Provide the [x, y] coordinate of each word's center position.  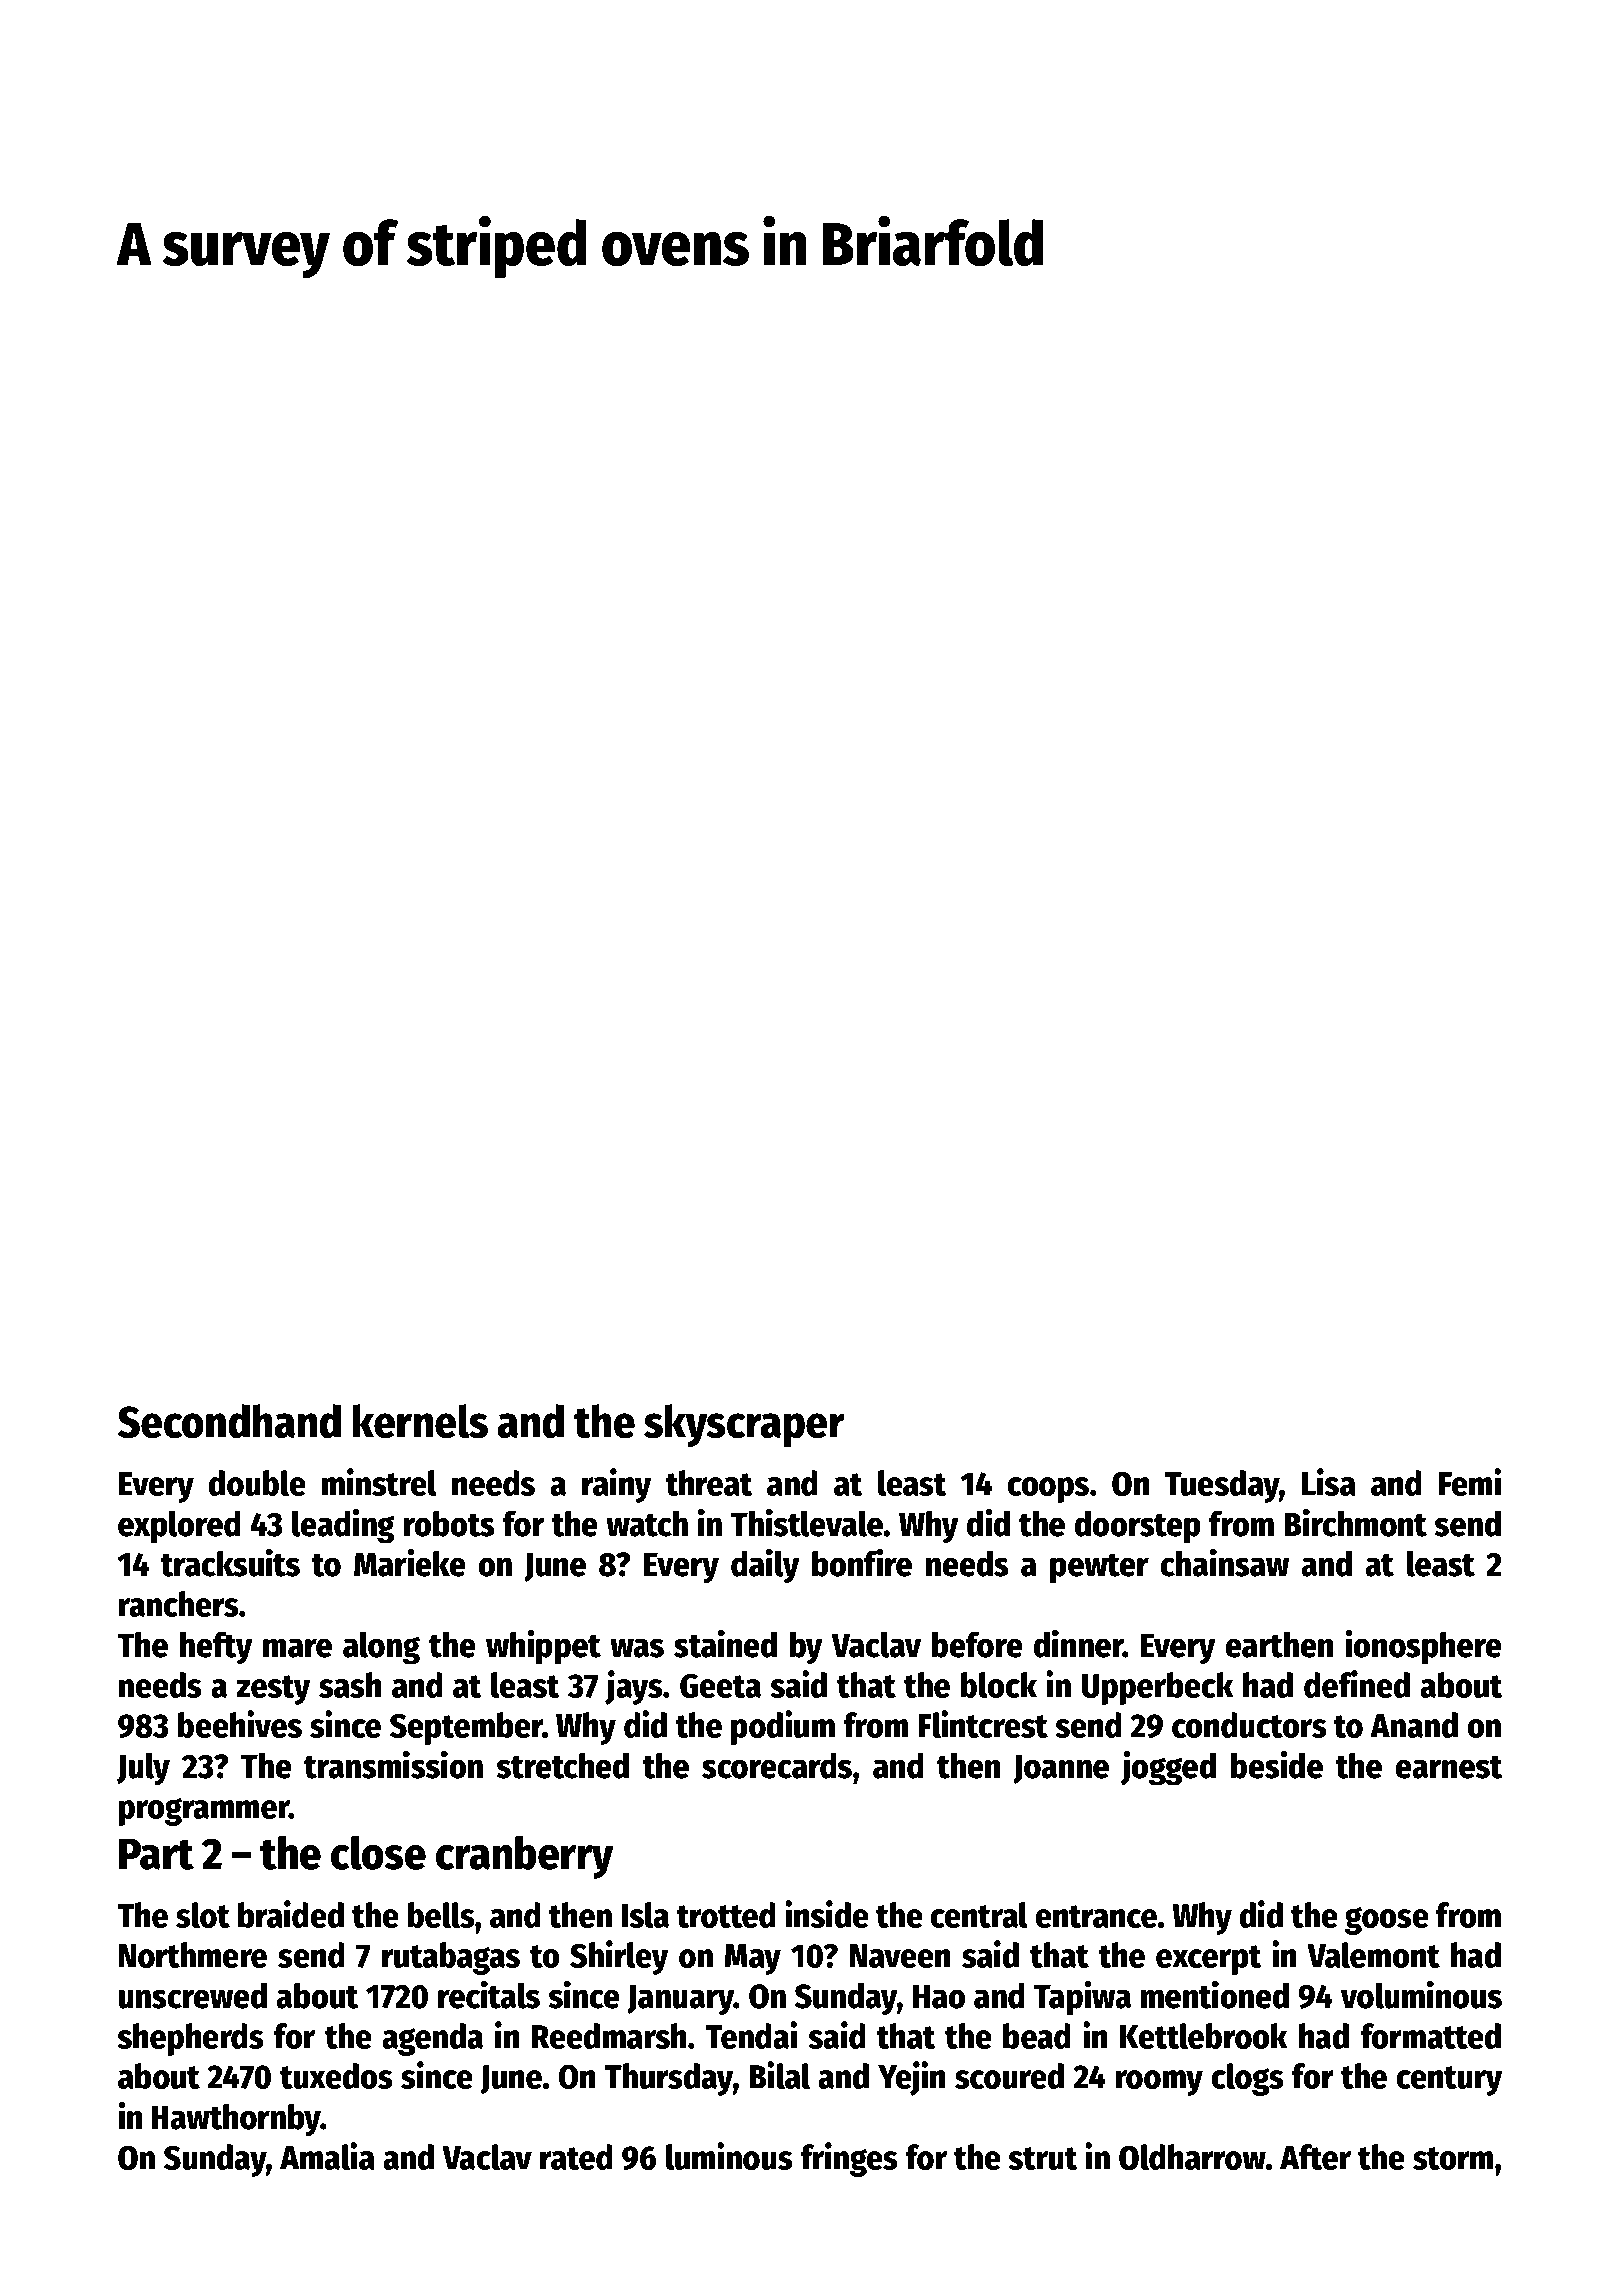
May [753, 1959]
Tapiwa [1082, 1998]
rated [576, 2157]
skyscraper [744, 1426]
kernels [420, 1421]
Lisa [1329, 1482]
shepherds [190, 2039]
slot [203, 1915]
